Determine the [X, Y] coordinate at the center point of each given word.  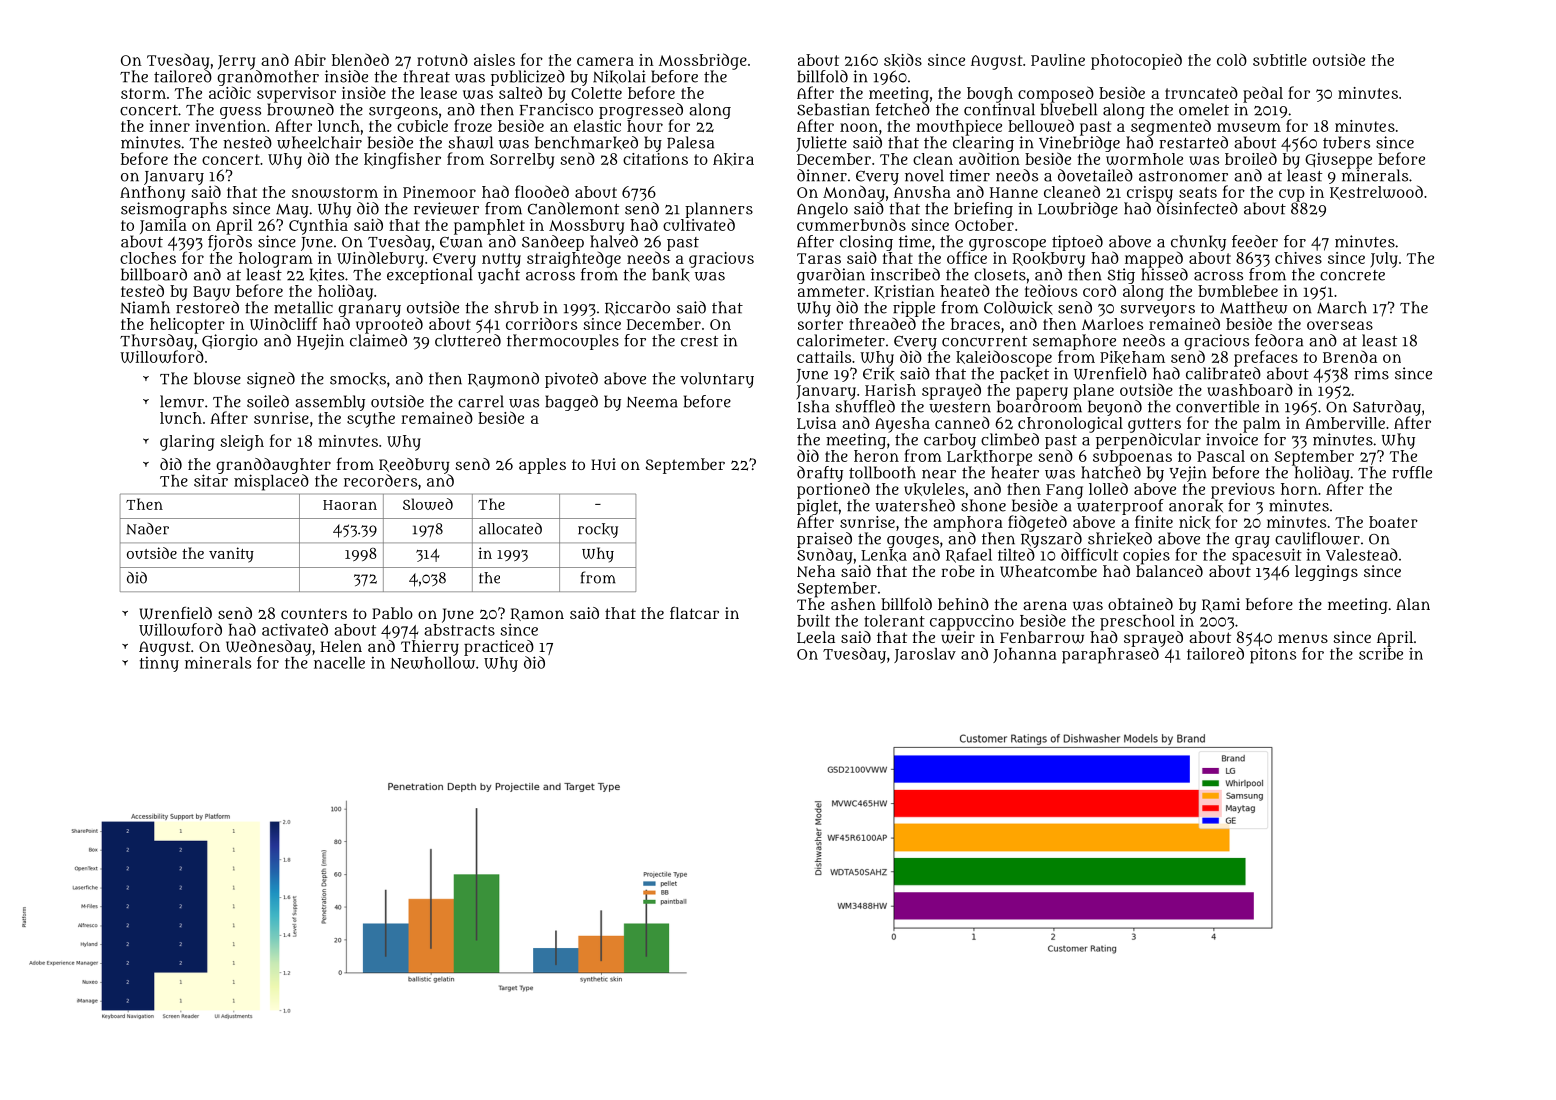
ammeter [831, 291]
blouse [217, 378]
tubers [1346, 142]
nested [247, 142]
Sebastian [833, 109]
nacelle [339, 663]
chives [1298, 258]
